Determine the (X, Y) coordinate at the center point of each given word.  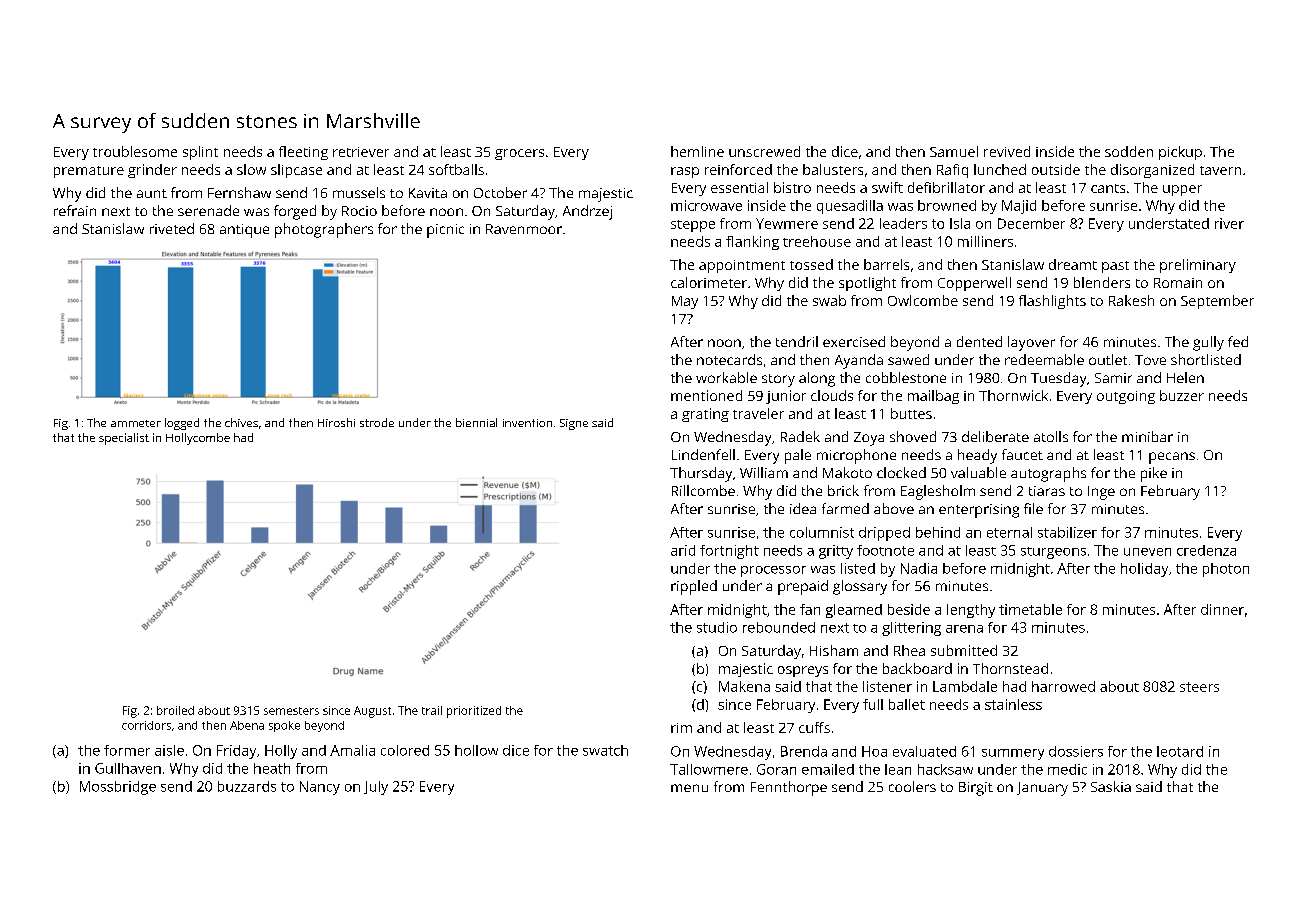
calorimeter (709, 282)
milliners (985, 241)
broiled (175, 710)
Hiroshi (336, 422)
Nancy (320, 788)
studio (717, 627)
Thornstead (1010, 668)
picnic (445, 231)
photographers (324, 230)
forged (295, 212)
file (1033, 508)
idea (803, 508)
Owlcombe (923, 300)
